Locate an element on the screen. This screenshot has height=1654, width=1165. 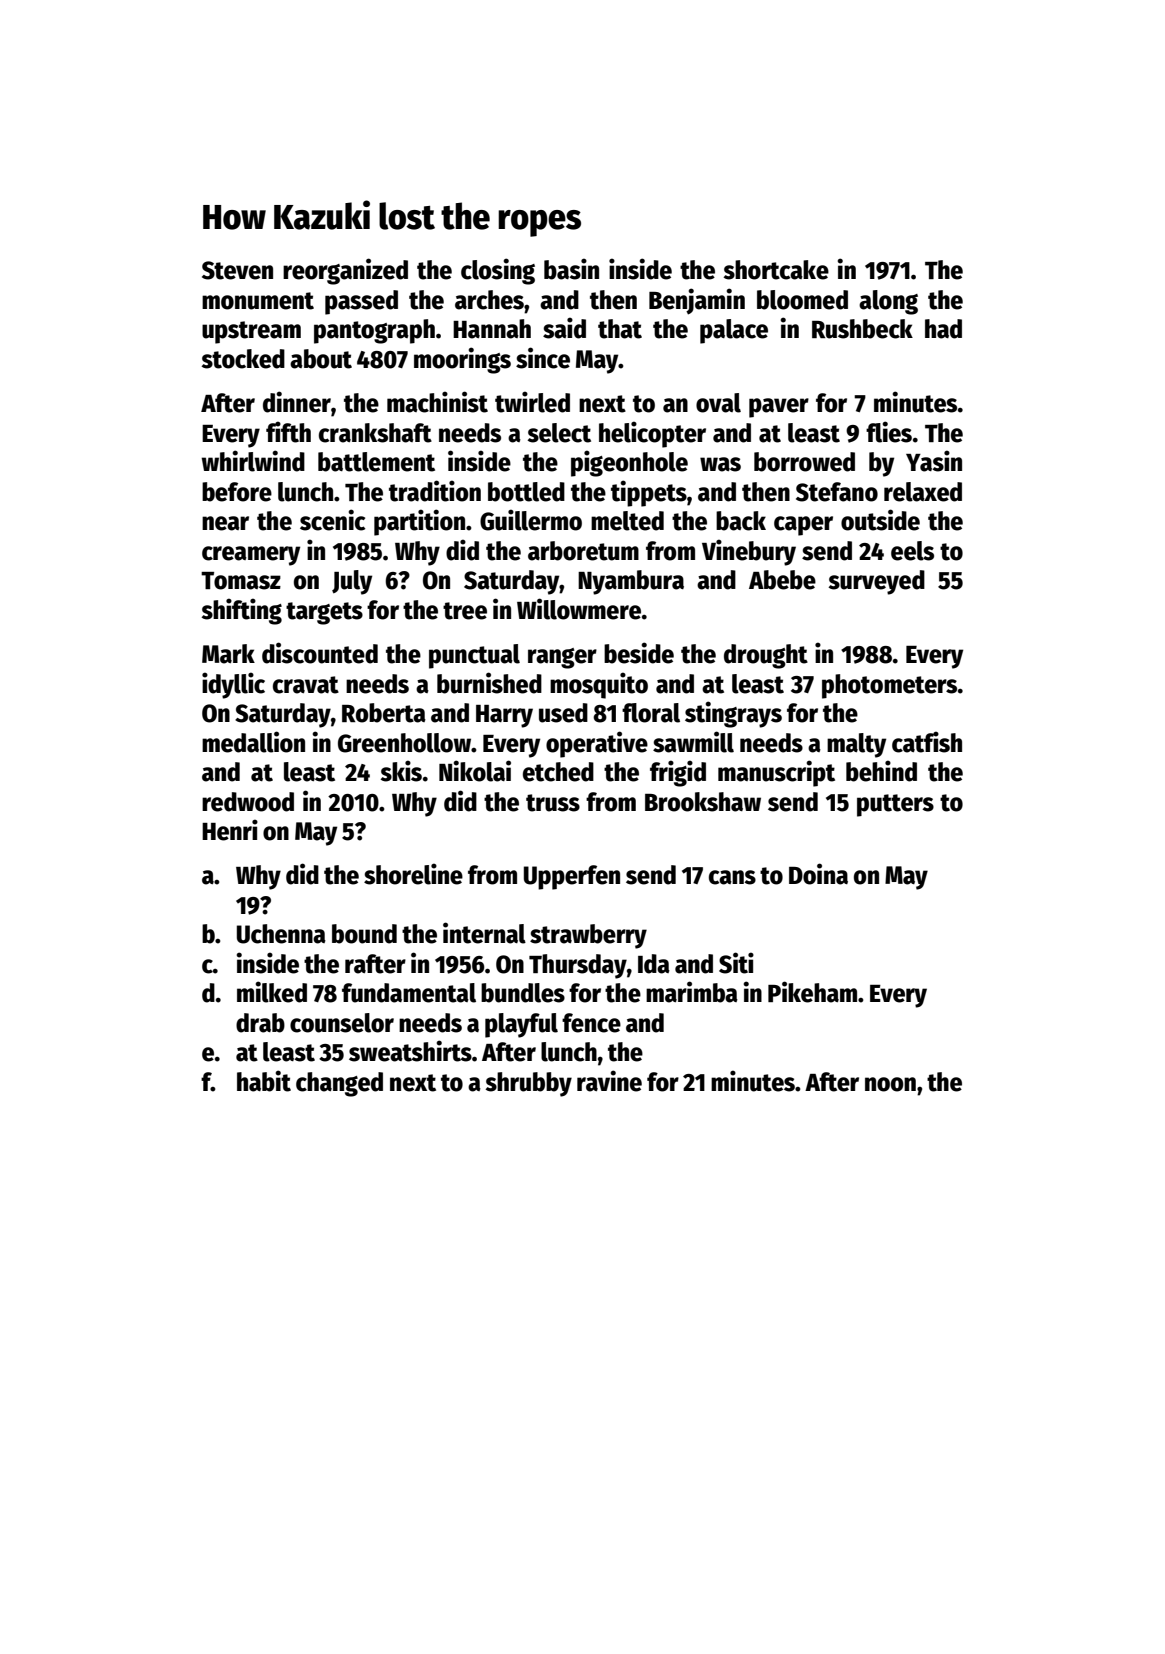
frigid is located at coordinates (678, 773).
